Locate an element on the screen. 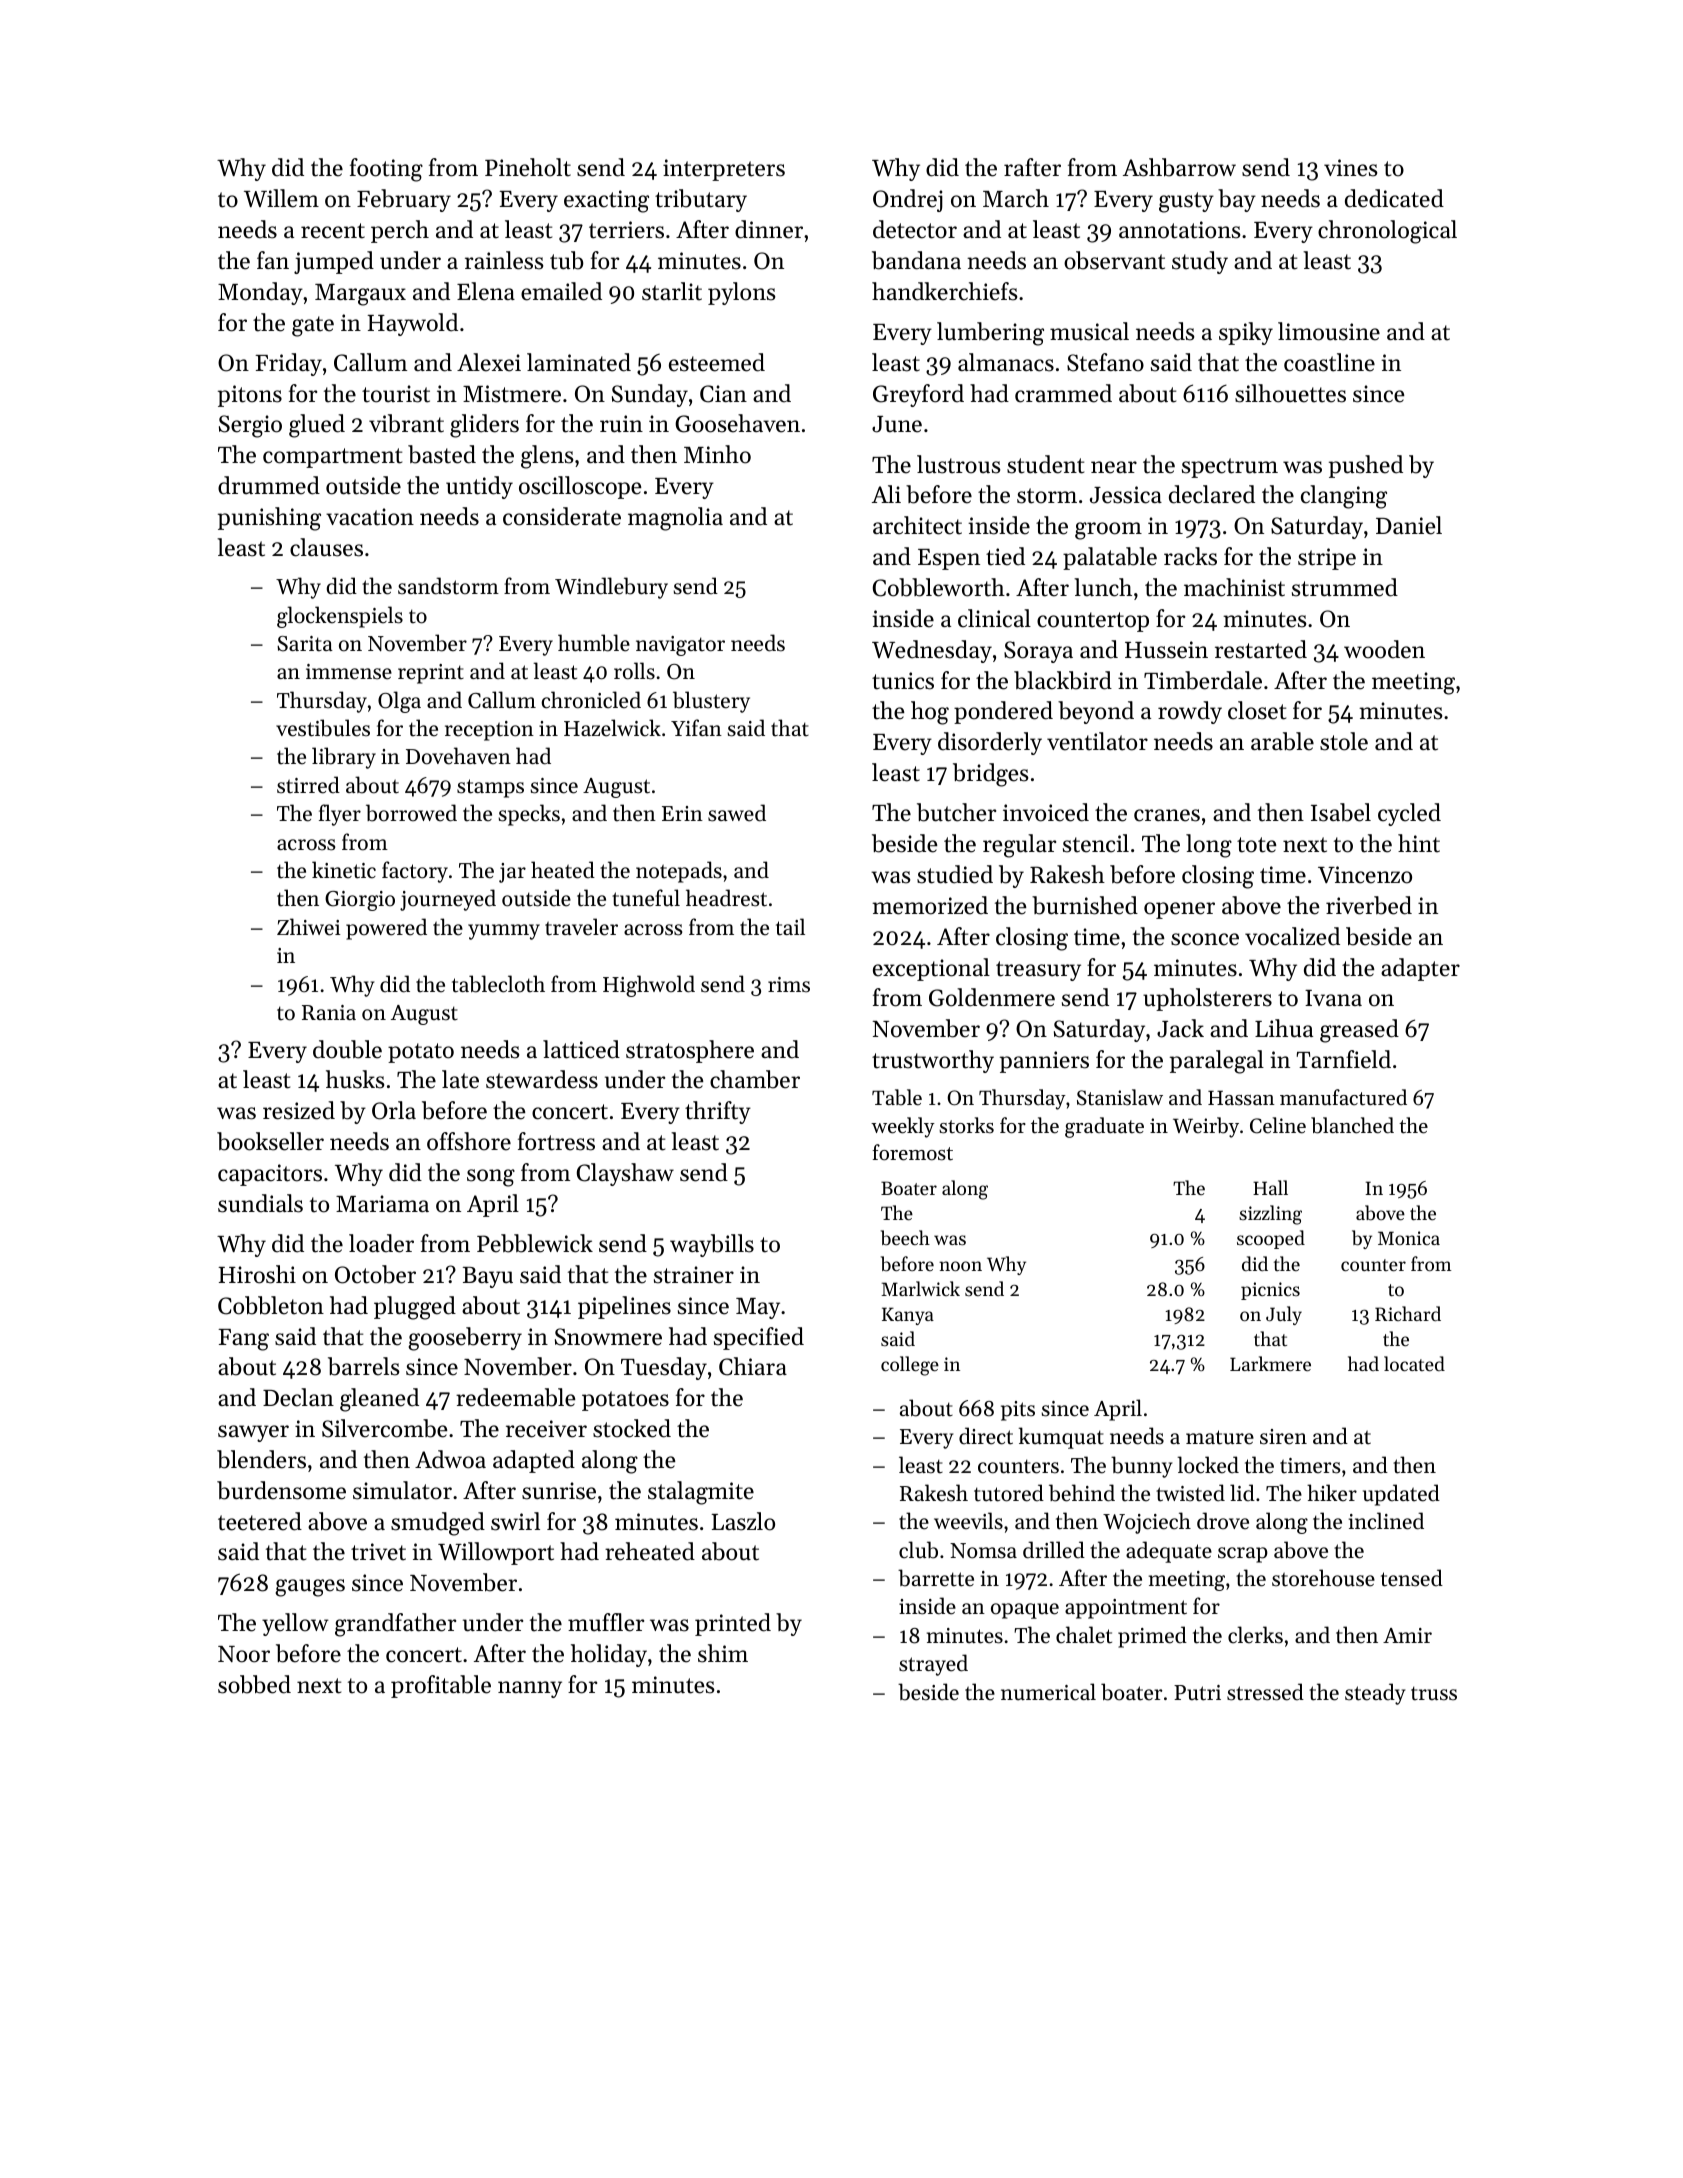 This screenshot has width=1683, height=2178. Willowport is located at coordinates (496, 1553).
